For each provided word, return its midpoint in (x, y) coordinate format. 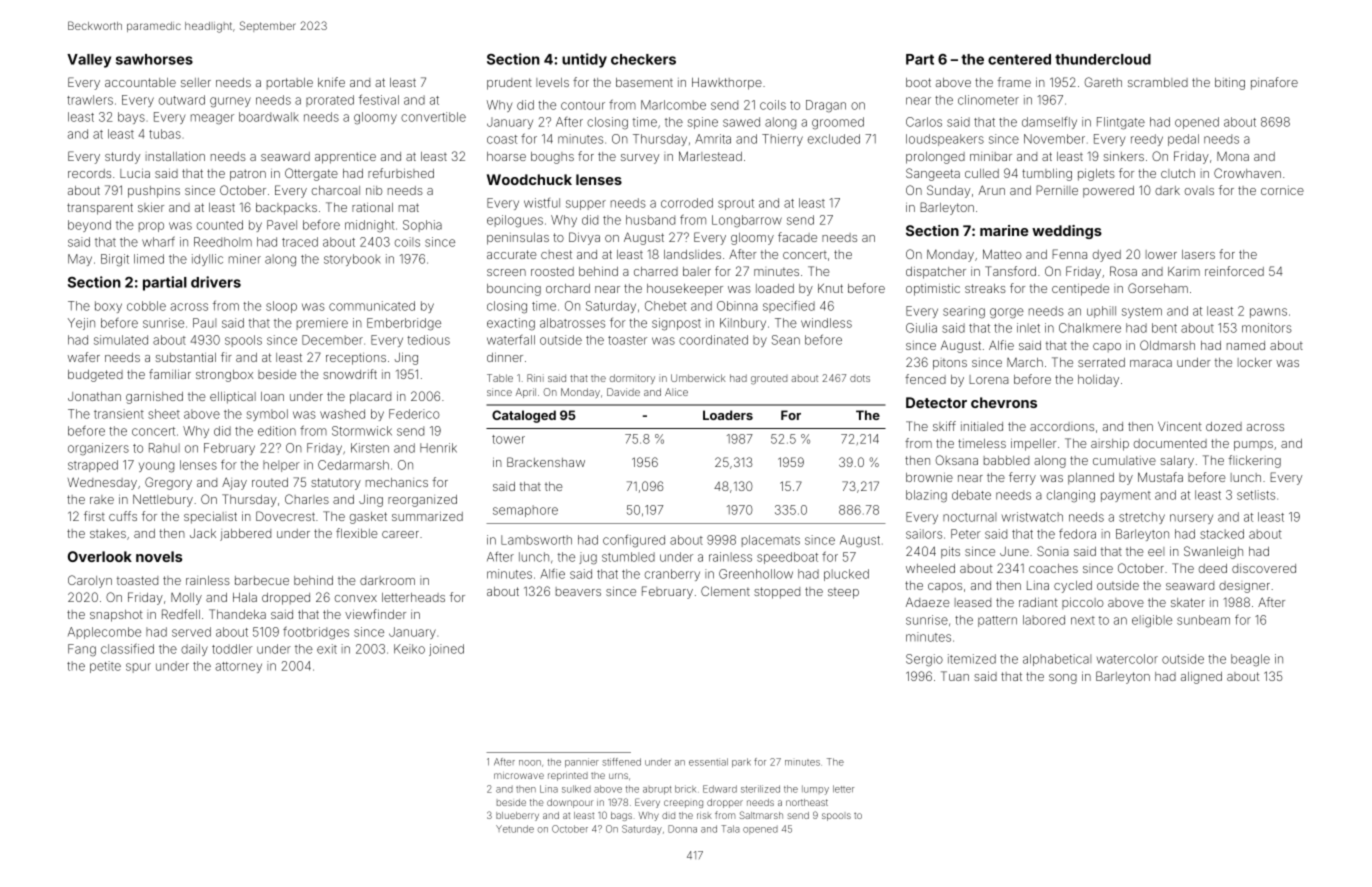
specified (789, 306)
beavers (578, 591)
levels (552, 82)
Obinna (737, 306)
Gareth (1103, 82)
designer (1244, 587)
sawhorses (154, 59)
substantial (185, 357)
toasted (137, 580)
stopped (777, 593)
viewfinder (375, 614)
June (1014, 551)
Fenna (1069, 254)
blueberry (517, 816)
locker (1255, 362)
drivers (216, 282)
